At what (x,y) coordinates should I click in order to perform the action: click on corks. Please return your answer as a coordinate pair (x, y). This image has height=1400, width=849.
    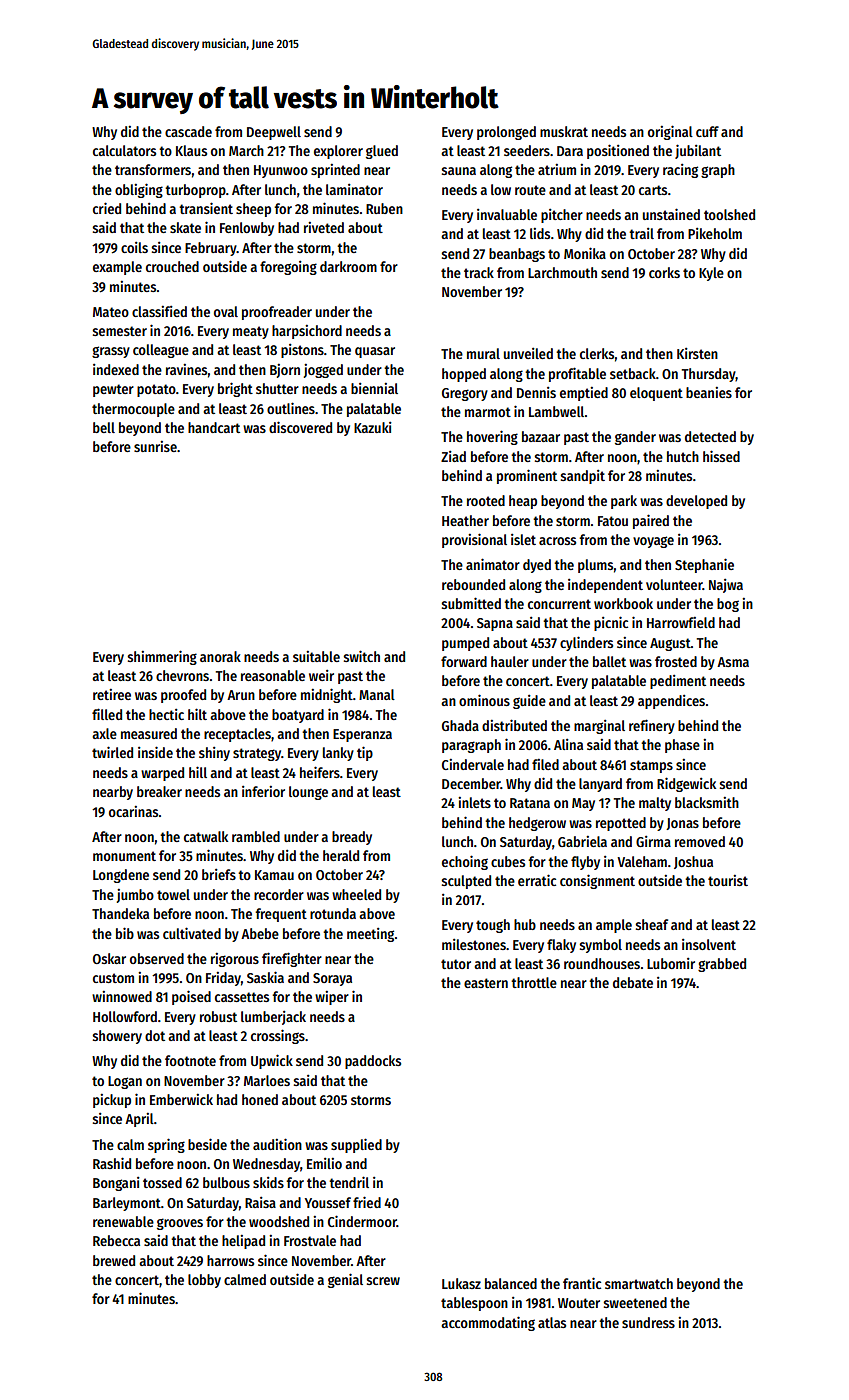
    Looking at the image, I should click on (664, 272).
